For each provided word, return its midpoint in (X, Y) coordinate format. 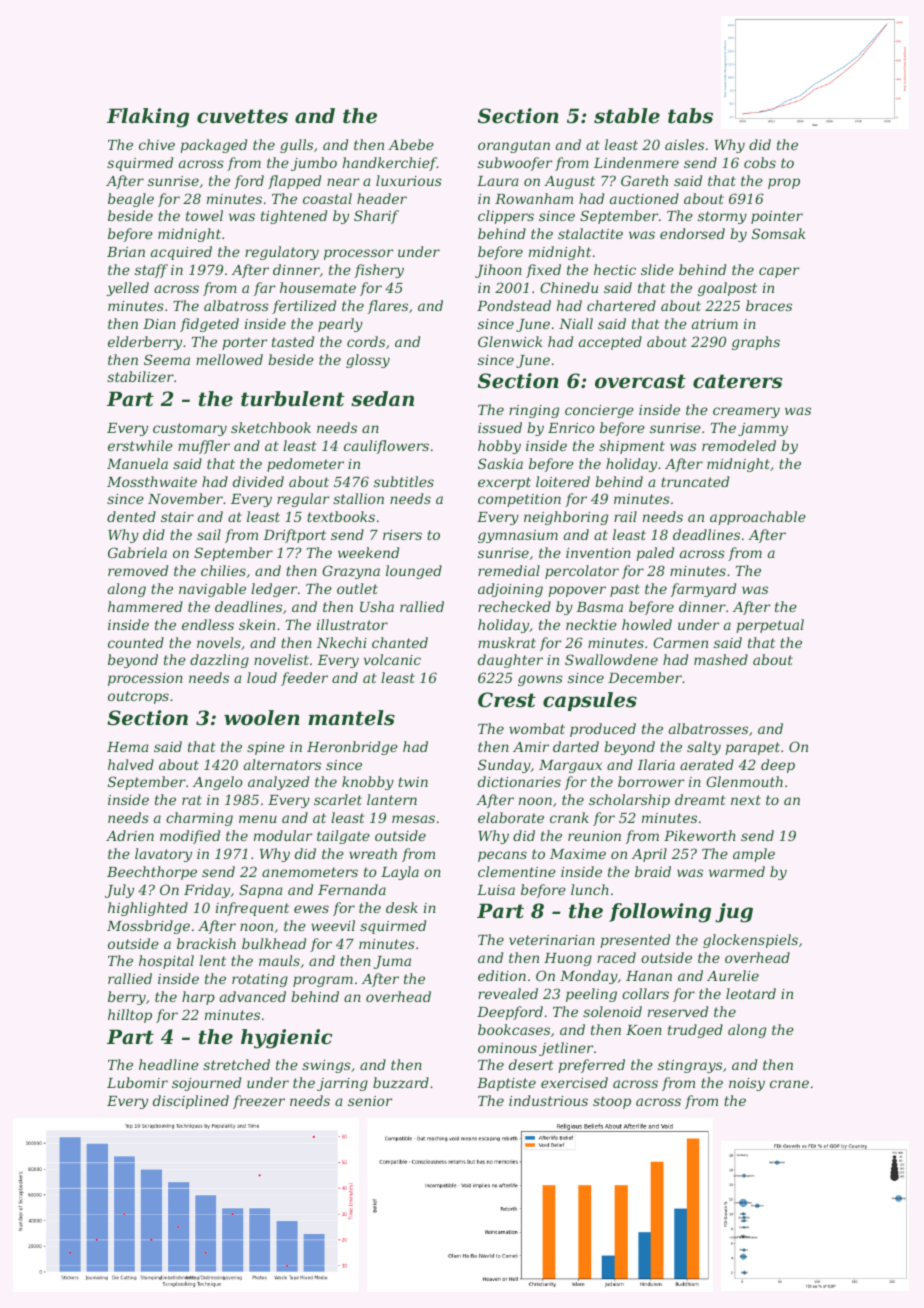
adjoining (510, 590)
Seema (167, 359)
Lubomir (137, 1082)
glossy (368, 361)
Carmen (680, 642)
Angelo (218, 783)
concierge (599, 411)
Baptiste (506, 1084)
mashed (721, 659)
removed (138, 570)
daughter (510, 661)
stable (627, 116)
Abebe (411, 144)
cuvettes (242, 116)
